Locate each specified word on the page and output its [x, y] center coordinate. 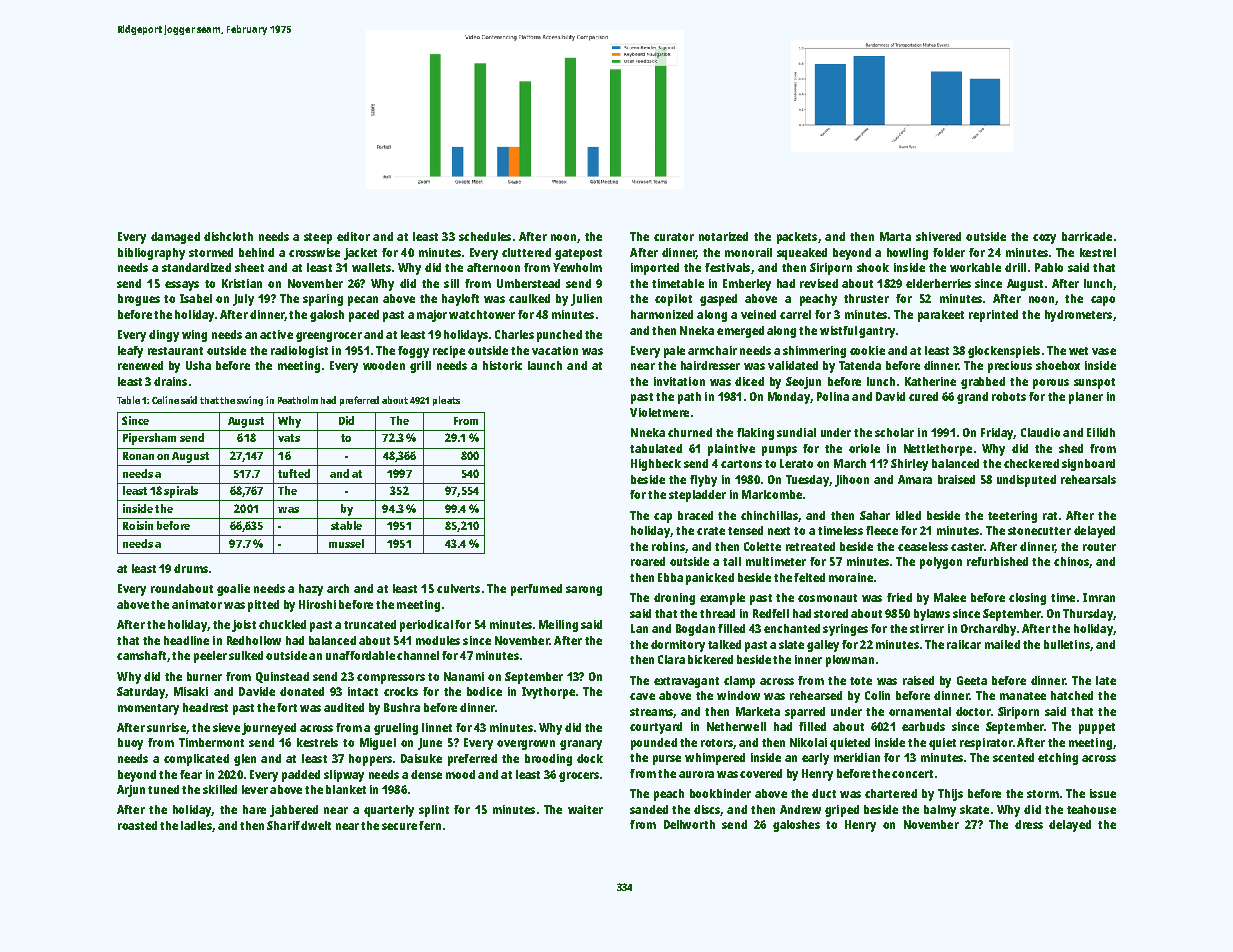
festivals [727, 267]
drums [191, 568]
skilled [220, 789]
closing [1027, 599]
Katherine [930, 381]
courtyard [656, 728]
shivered [938, 236]
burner [204, 676]
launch [545, 365]
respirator [986, 744]
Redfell [771, 613]
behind [256, 252]
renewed [140, 365]
